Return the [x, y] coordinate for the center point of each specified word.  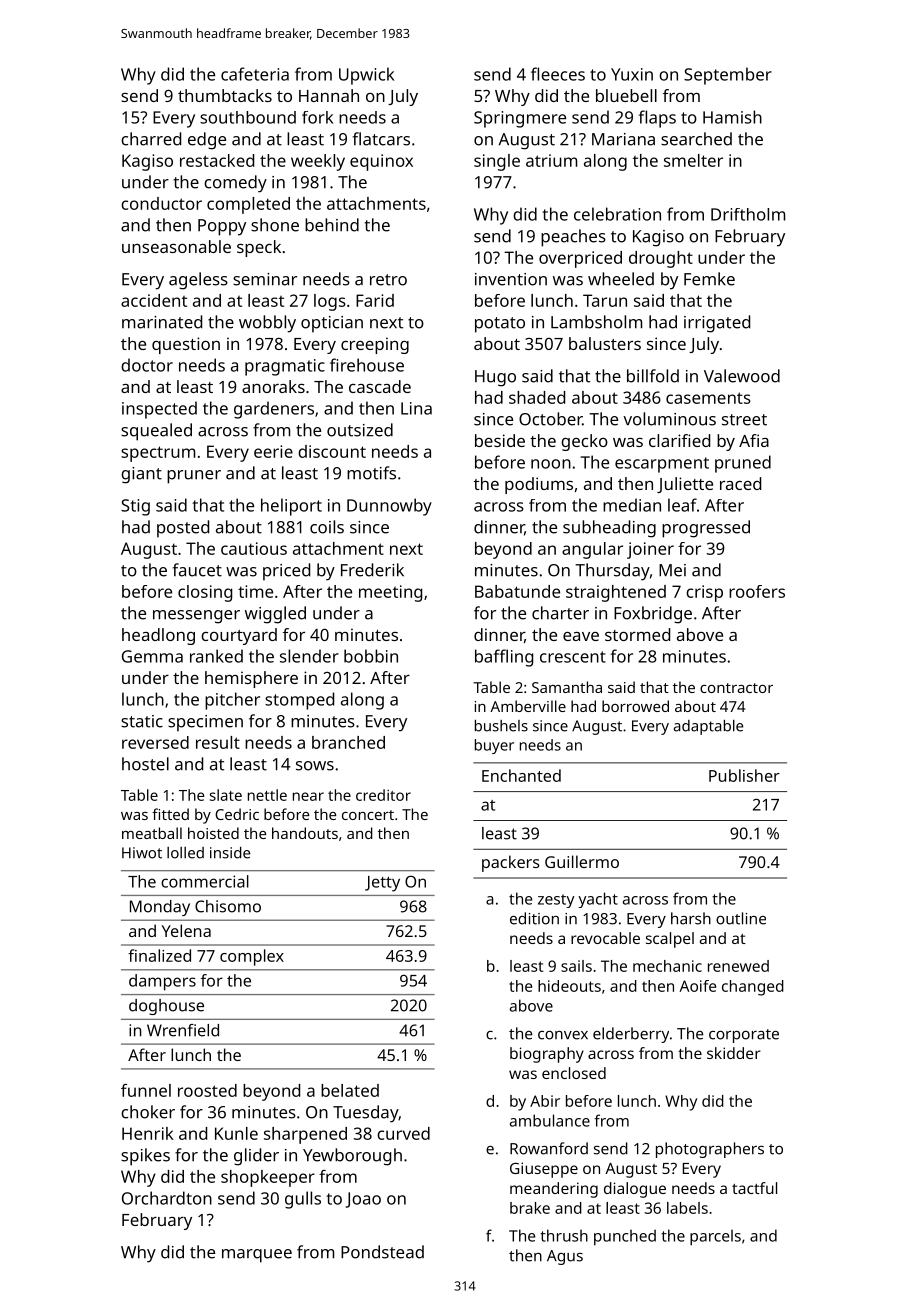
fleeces [558, 74]
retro [388, 280]
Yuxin [632, 74]
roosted [207, 1090]
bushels [501, 726]
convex [563, 1035]
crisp [704, 593]
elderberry [631, 1035]
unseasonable [176, 246]
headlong [158, 636]
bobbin [371, 656]
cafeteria [255, 74]
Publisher [744, 775]
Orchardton [167, 1198]
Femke [709, 279]
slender [309, 656]
